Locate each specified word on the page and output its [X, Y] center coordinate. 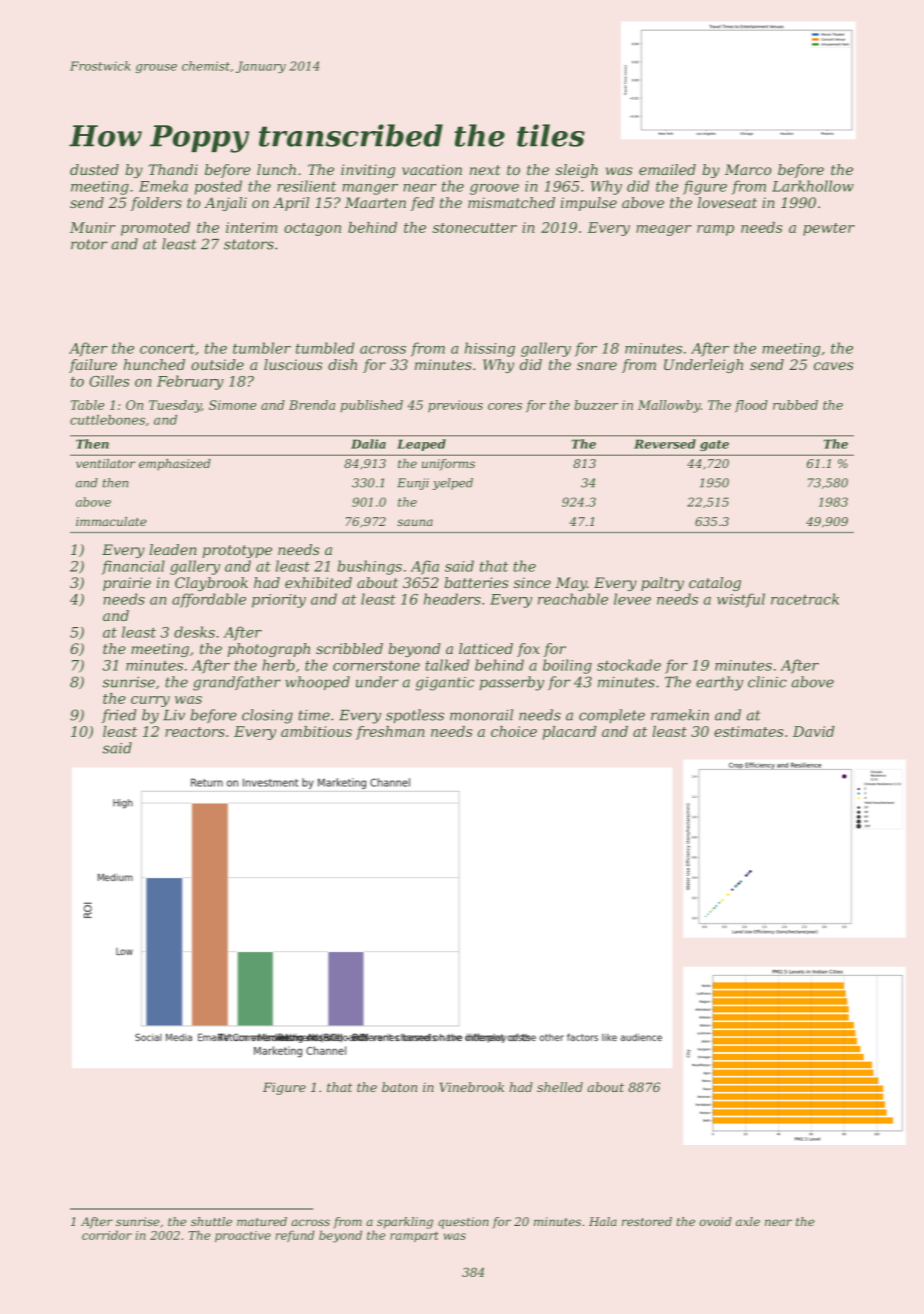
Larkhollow [813, 186]
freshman [390, 733]
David [813, 731]
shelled [560, 1087]
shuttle [211, 1221]
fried [119, 716]
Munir [92, 227]
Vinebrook [472, 1087]
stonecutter [475, 228]
